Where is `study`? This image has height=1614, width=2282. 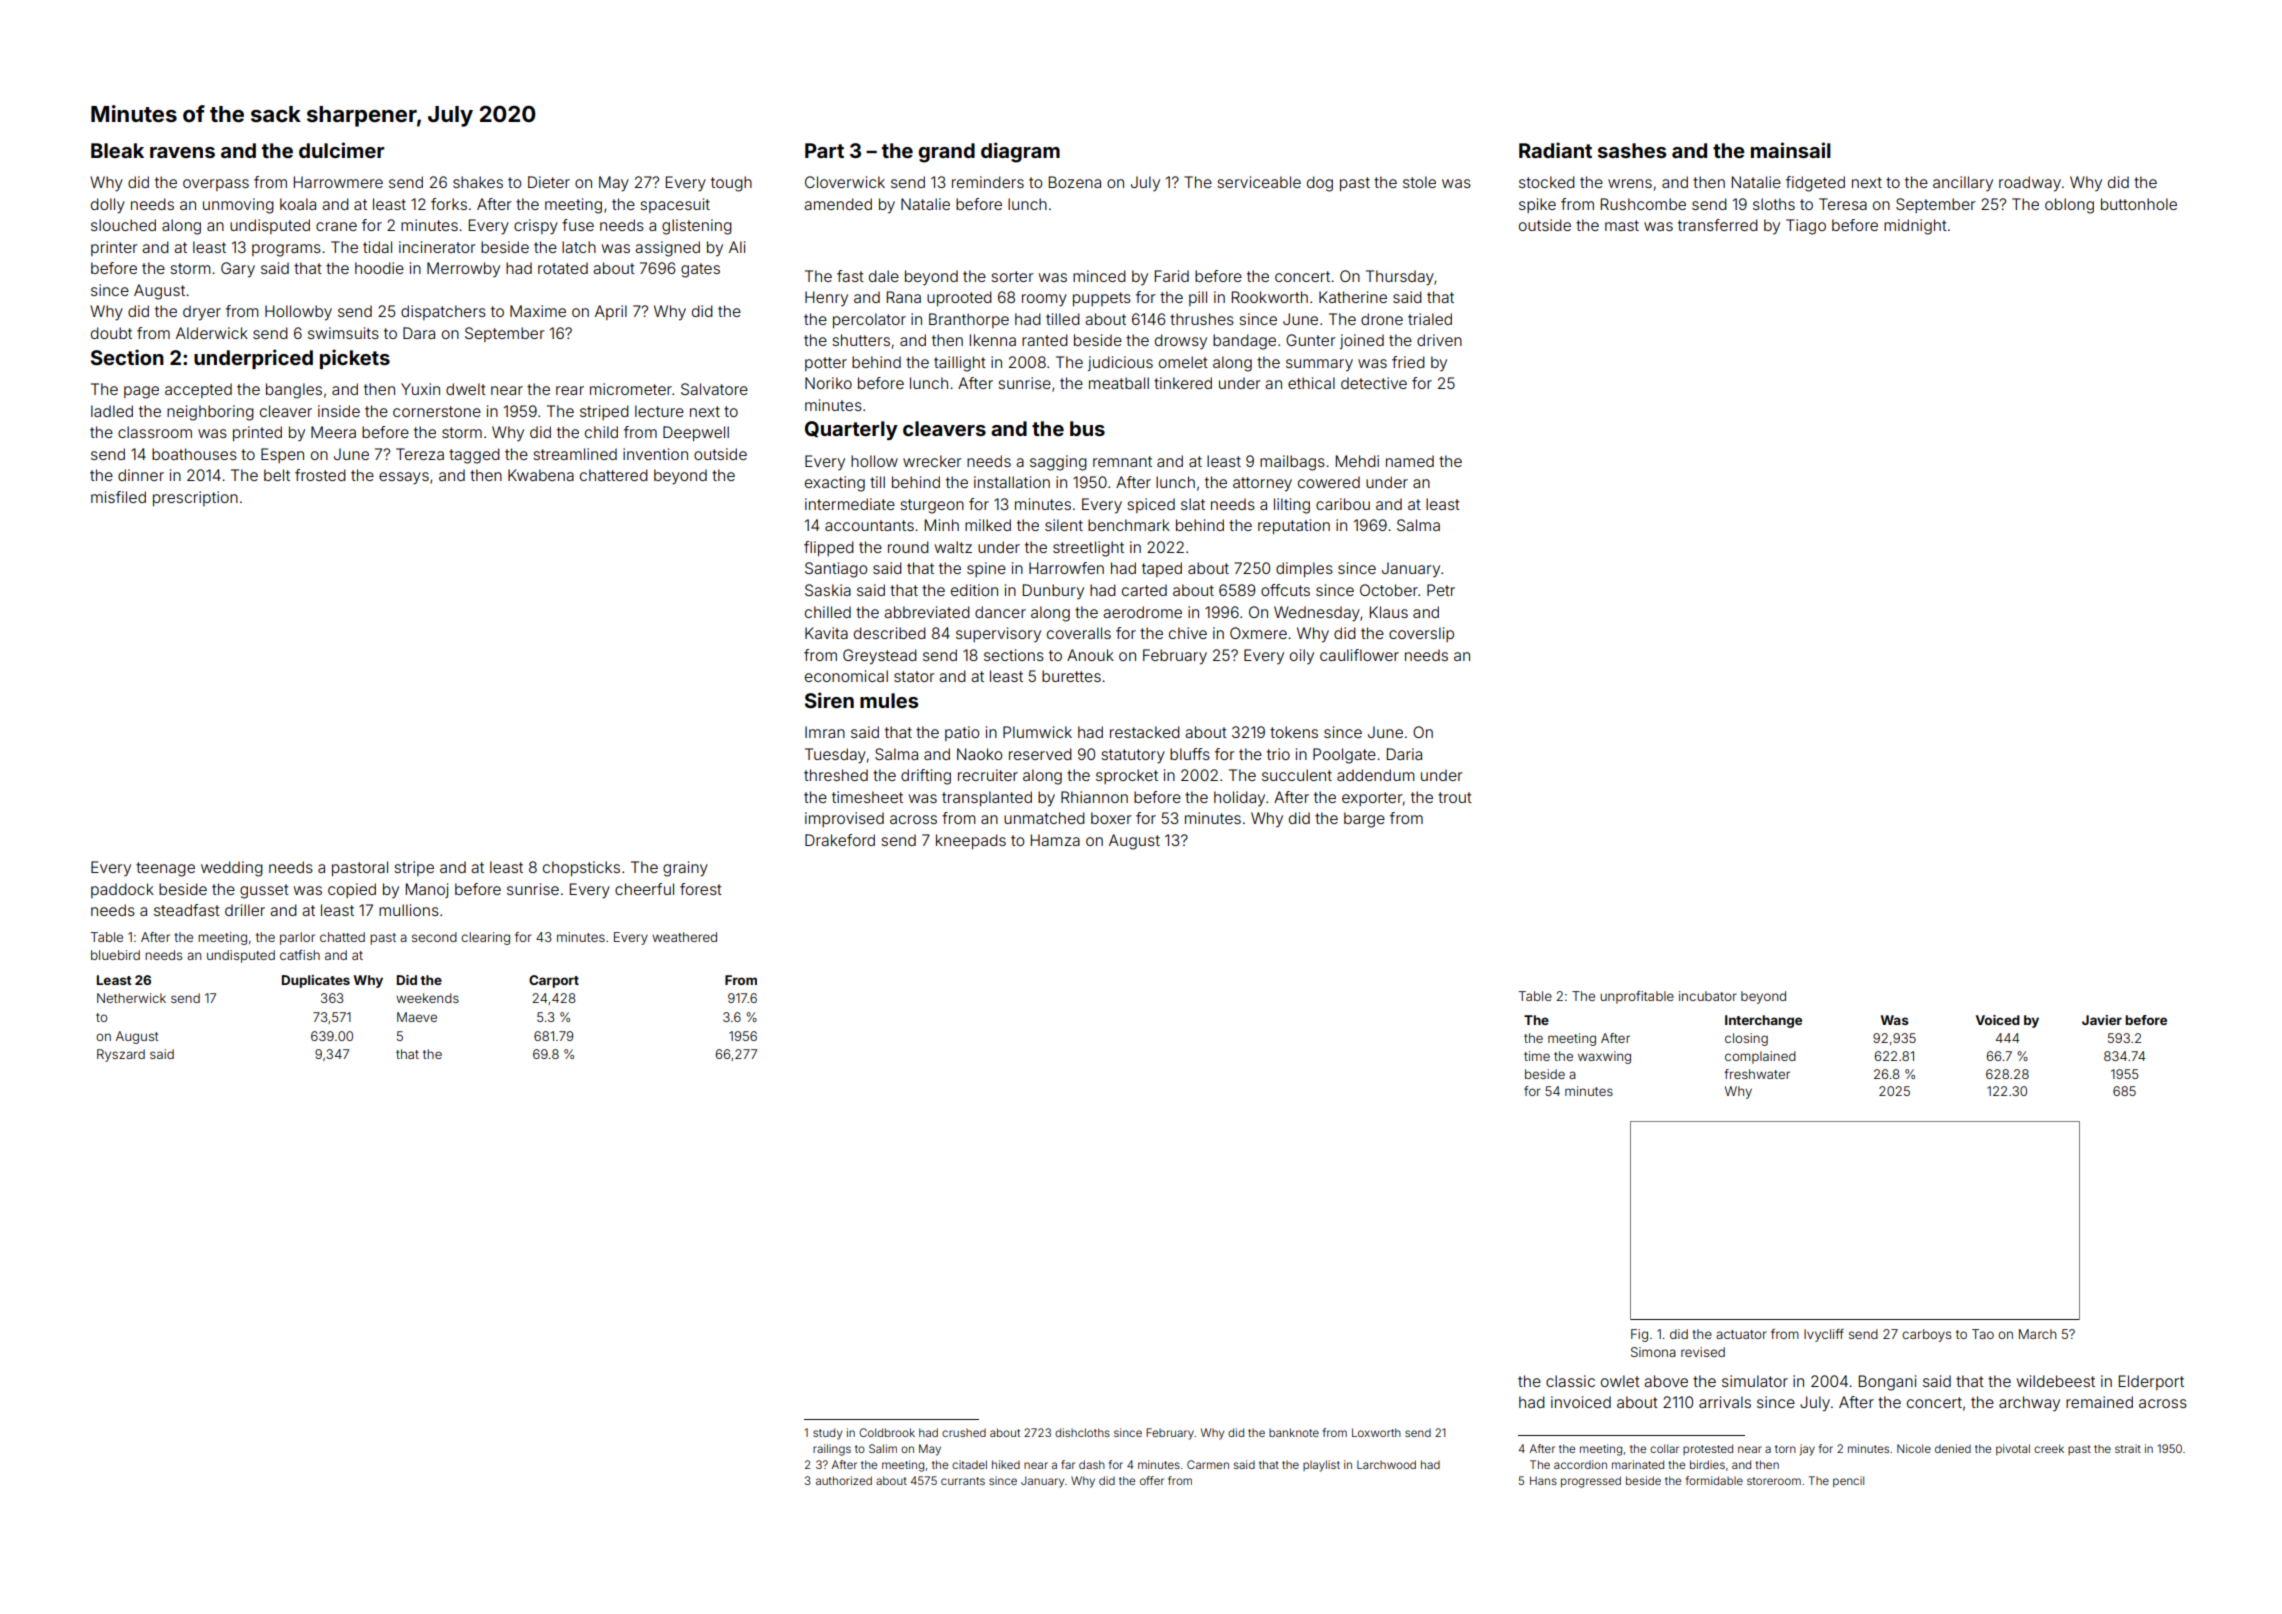 study is located at coordinates (827, 1434).
